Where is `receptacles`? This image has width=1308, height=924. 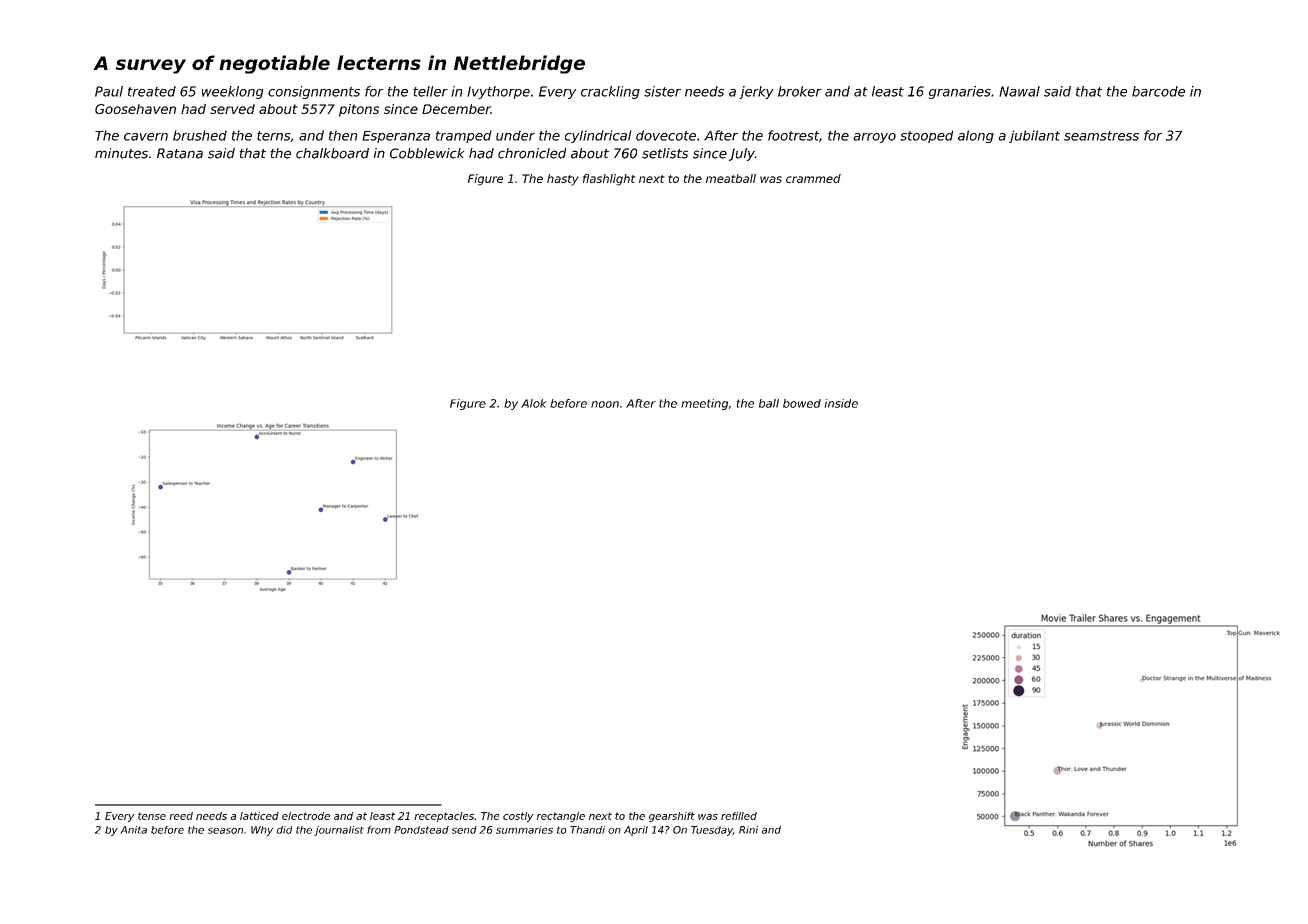
receptacles is located at coordinates (444, 817).
